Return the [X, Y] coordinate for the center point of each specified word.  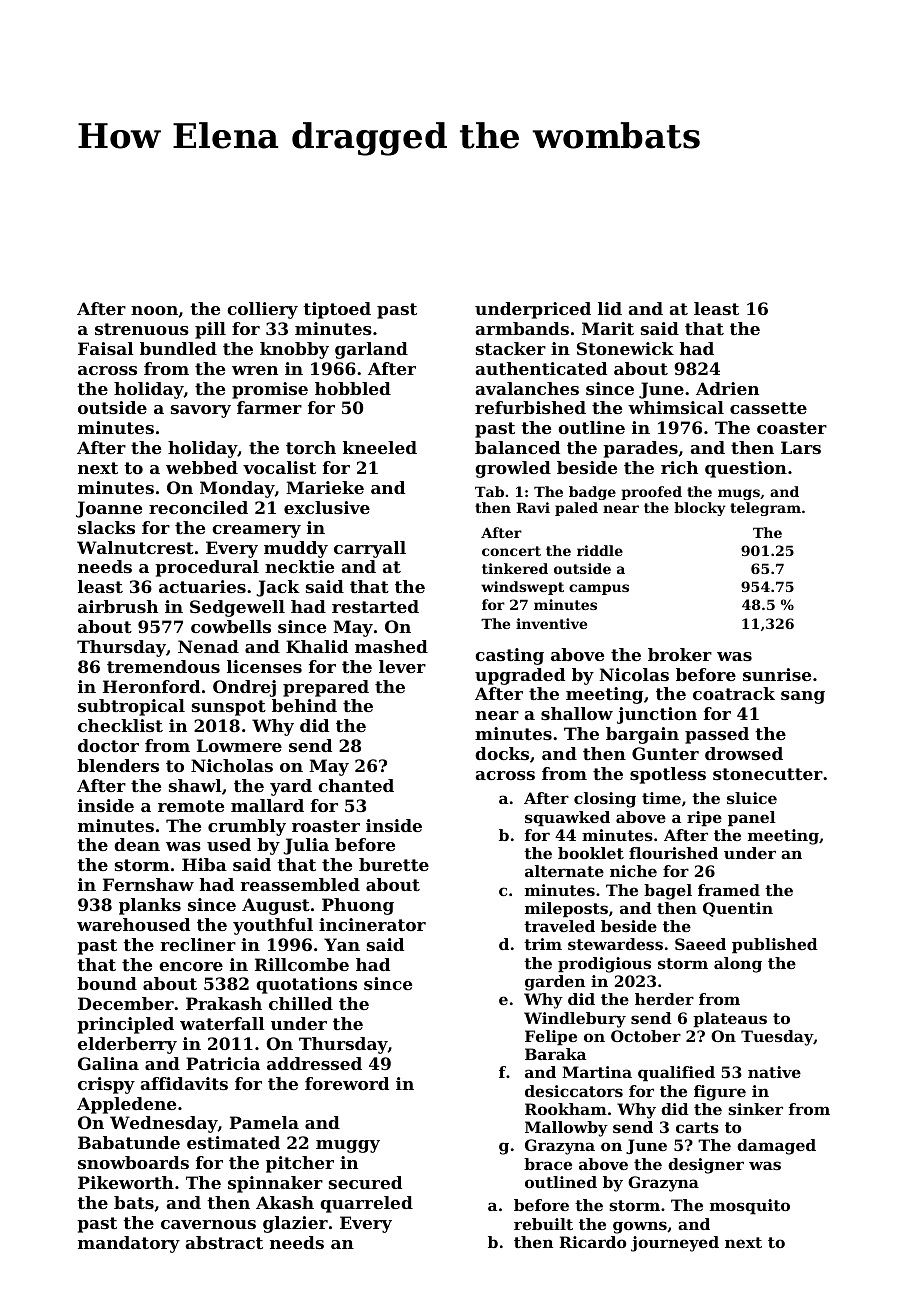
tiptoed [337, 310]
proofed [651, 493]
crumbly [247, 827]
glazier [295, 1224]
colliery [262, 310]
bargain [642, 735]
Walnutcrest [135, 547]
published [775, 946]
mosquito [750, 1207]
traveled [559, 926]
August [276, 906]
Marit [608, 328]
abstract [224, 1242]
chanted [356, 785]
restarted [375, 606]
